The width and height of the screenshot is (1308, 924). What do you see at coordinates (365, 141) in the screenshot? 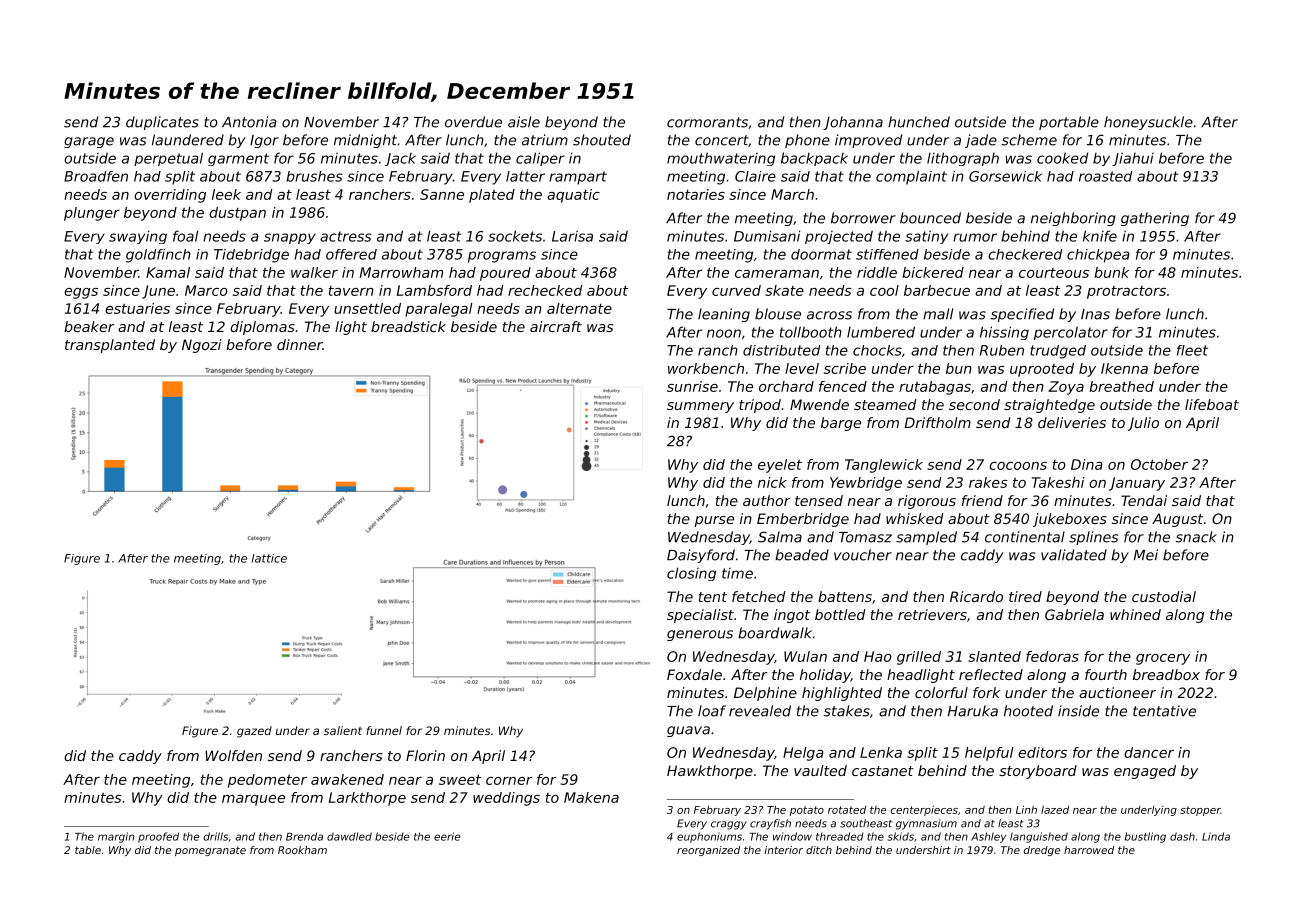
I see `midnight` at bounding box center [365, 141].
